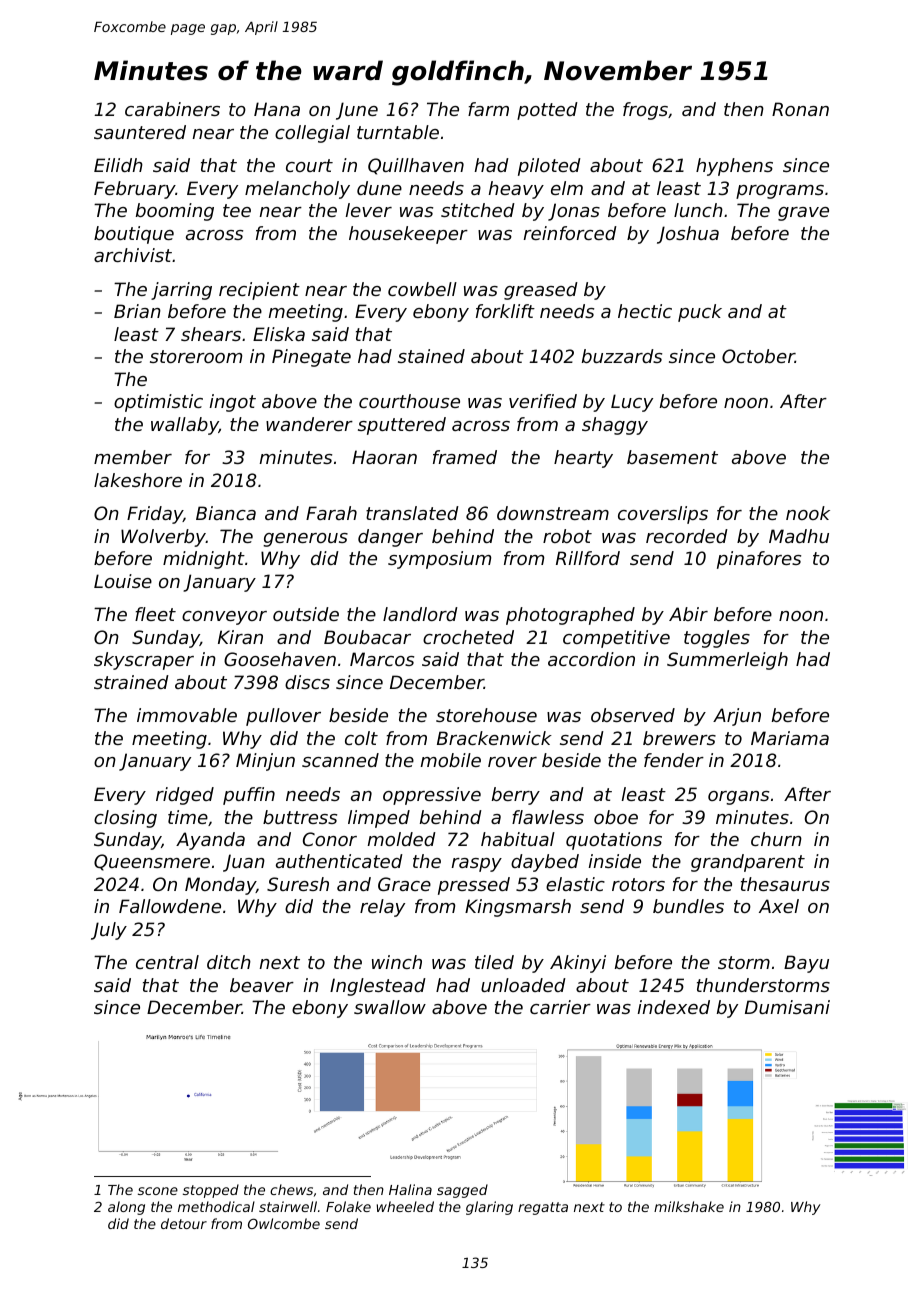 The width and height of the screenshot is (924, 1308). What do you see at coordinates (291, 1189) in the screenshot?
I see `chews` at bounding box center [291, 1189].
